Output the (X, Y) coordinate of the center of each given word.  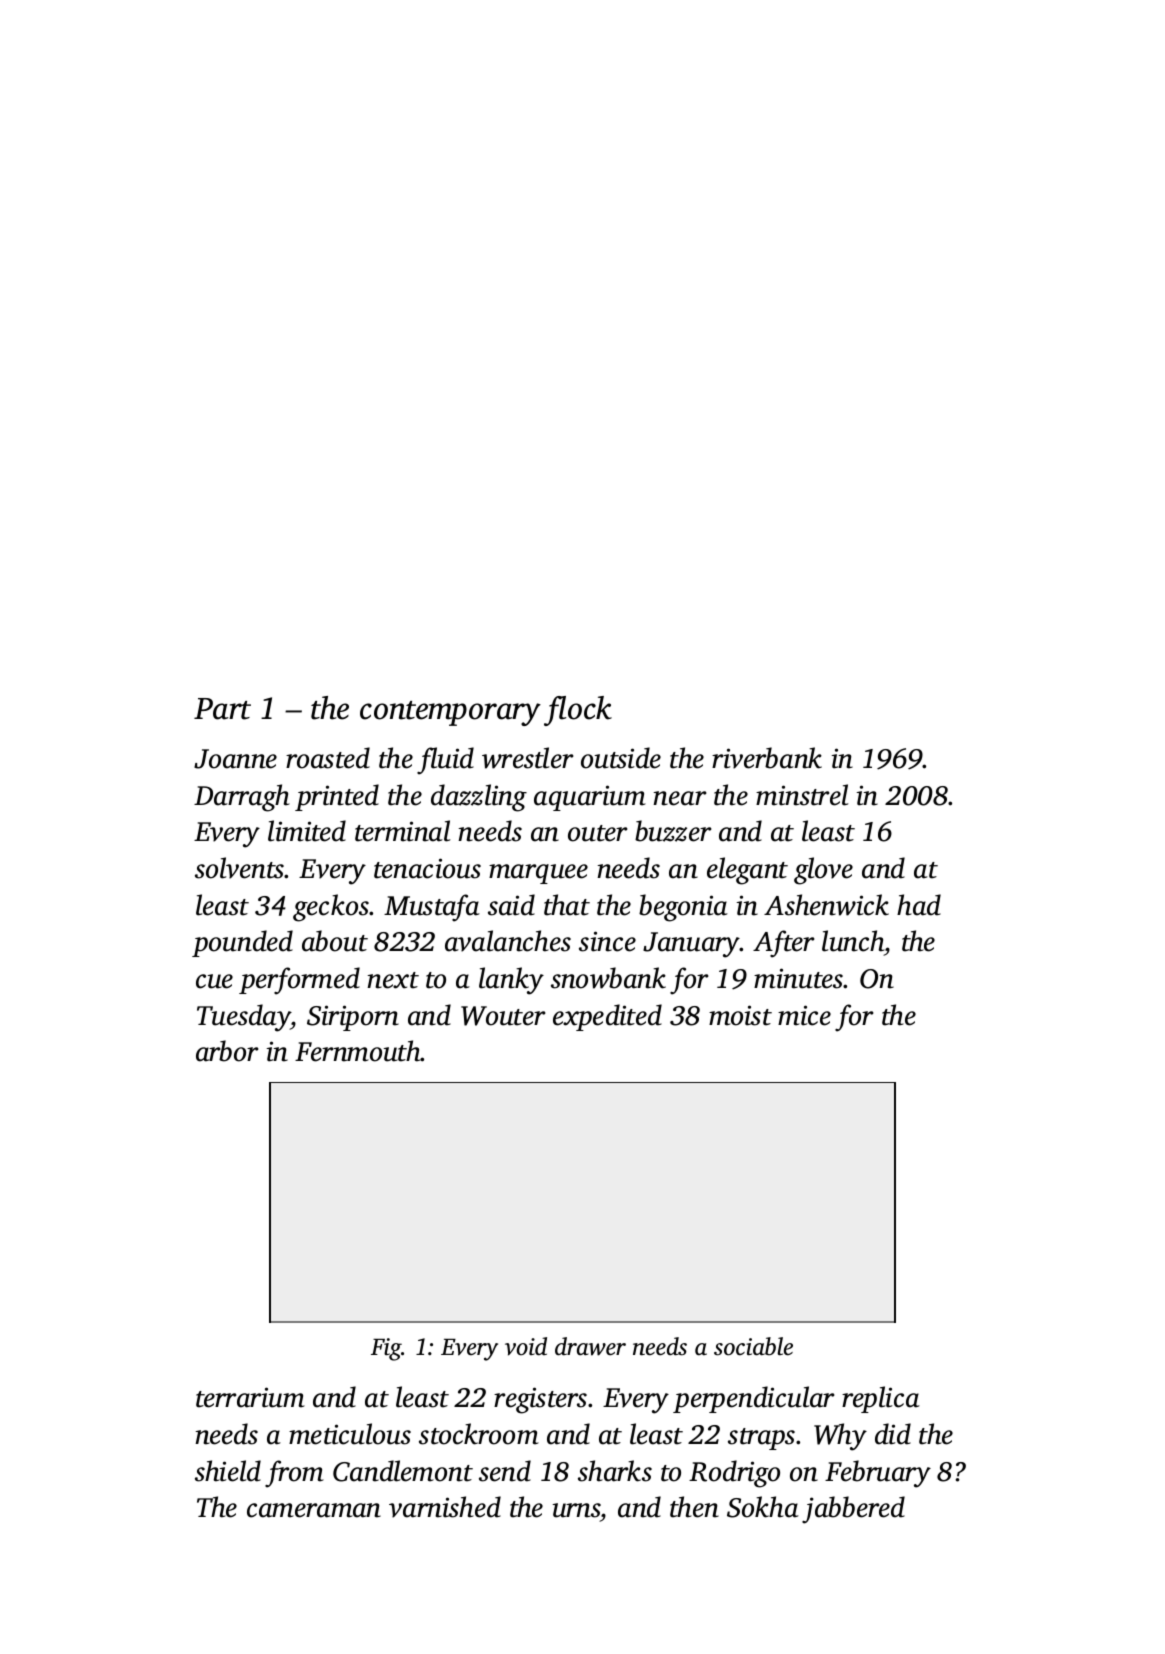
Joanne (235, 759)
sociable (753, 1346)
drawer (590, 1346)
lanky (511, 981)
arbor (227, 1051)
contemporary (450, 713)
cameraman (314, 1510)
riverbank (767, 758)
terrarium (250, 1397)
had (919, 905)
